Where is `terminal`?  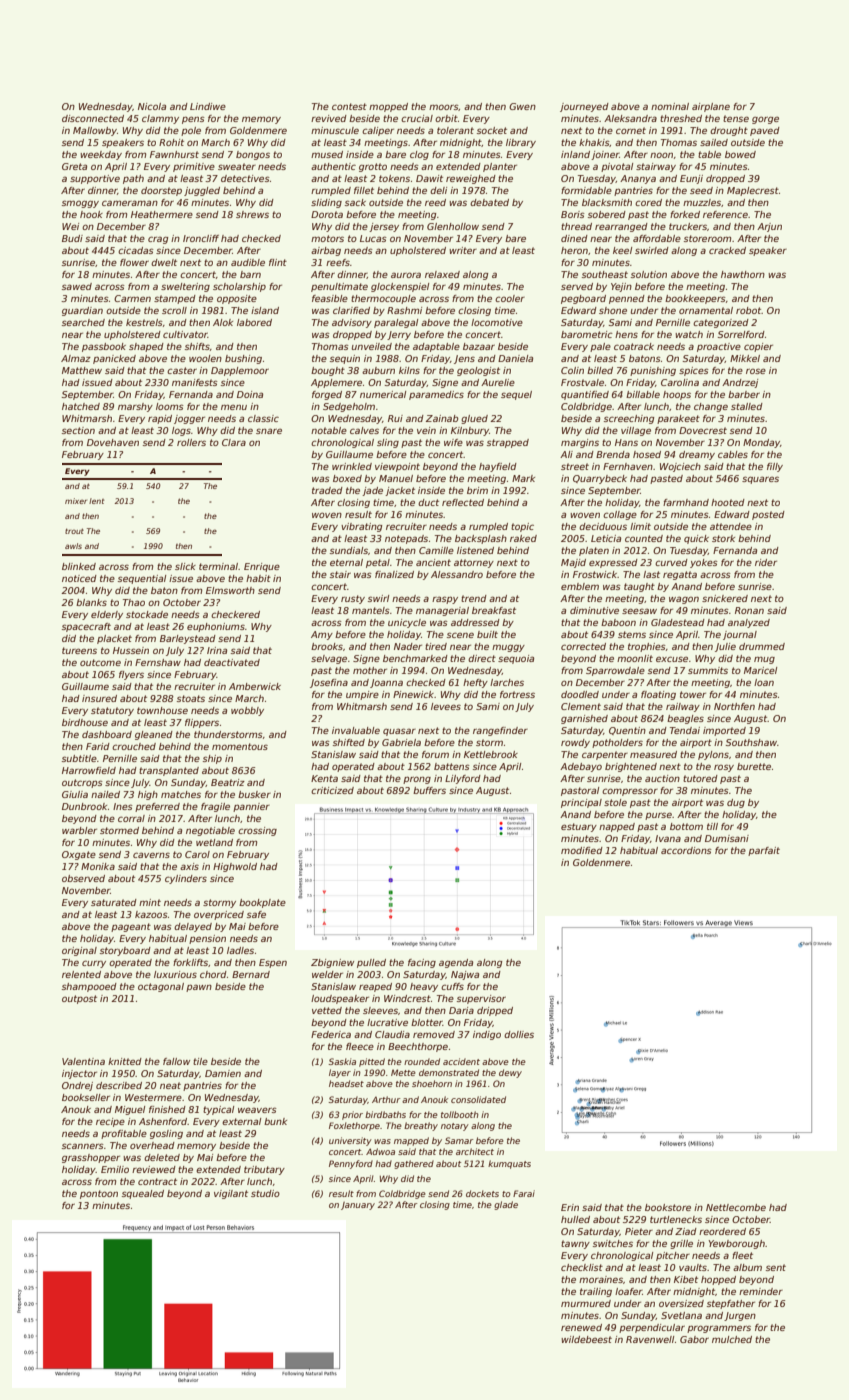
terminal is located at coordinates (218, 566).
